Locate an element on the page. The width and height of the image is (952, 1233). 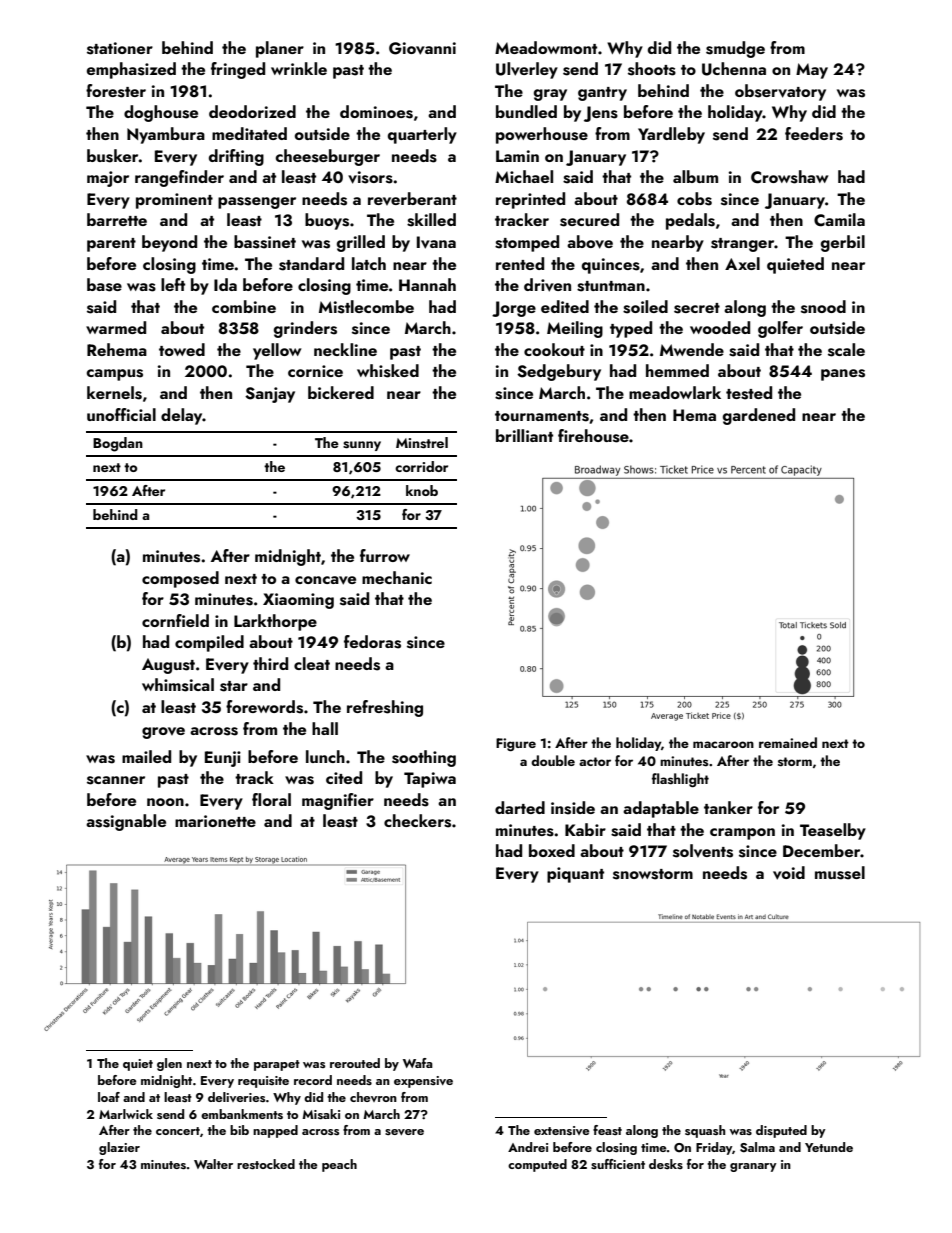
glen is located at coordinates (169, 1064).
